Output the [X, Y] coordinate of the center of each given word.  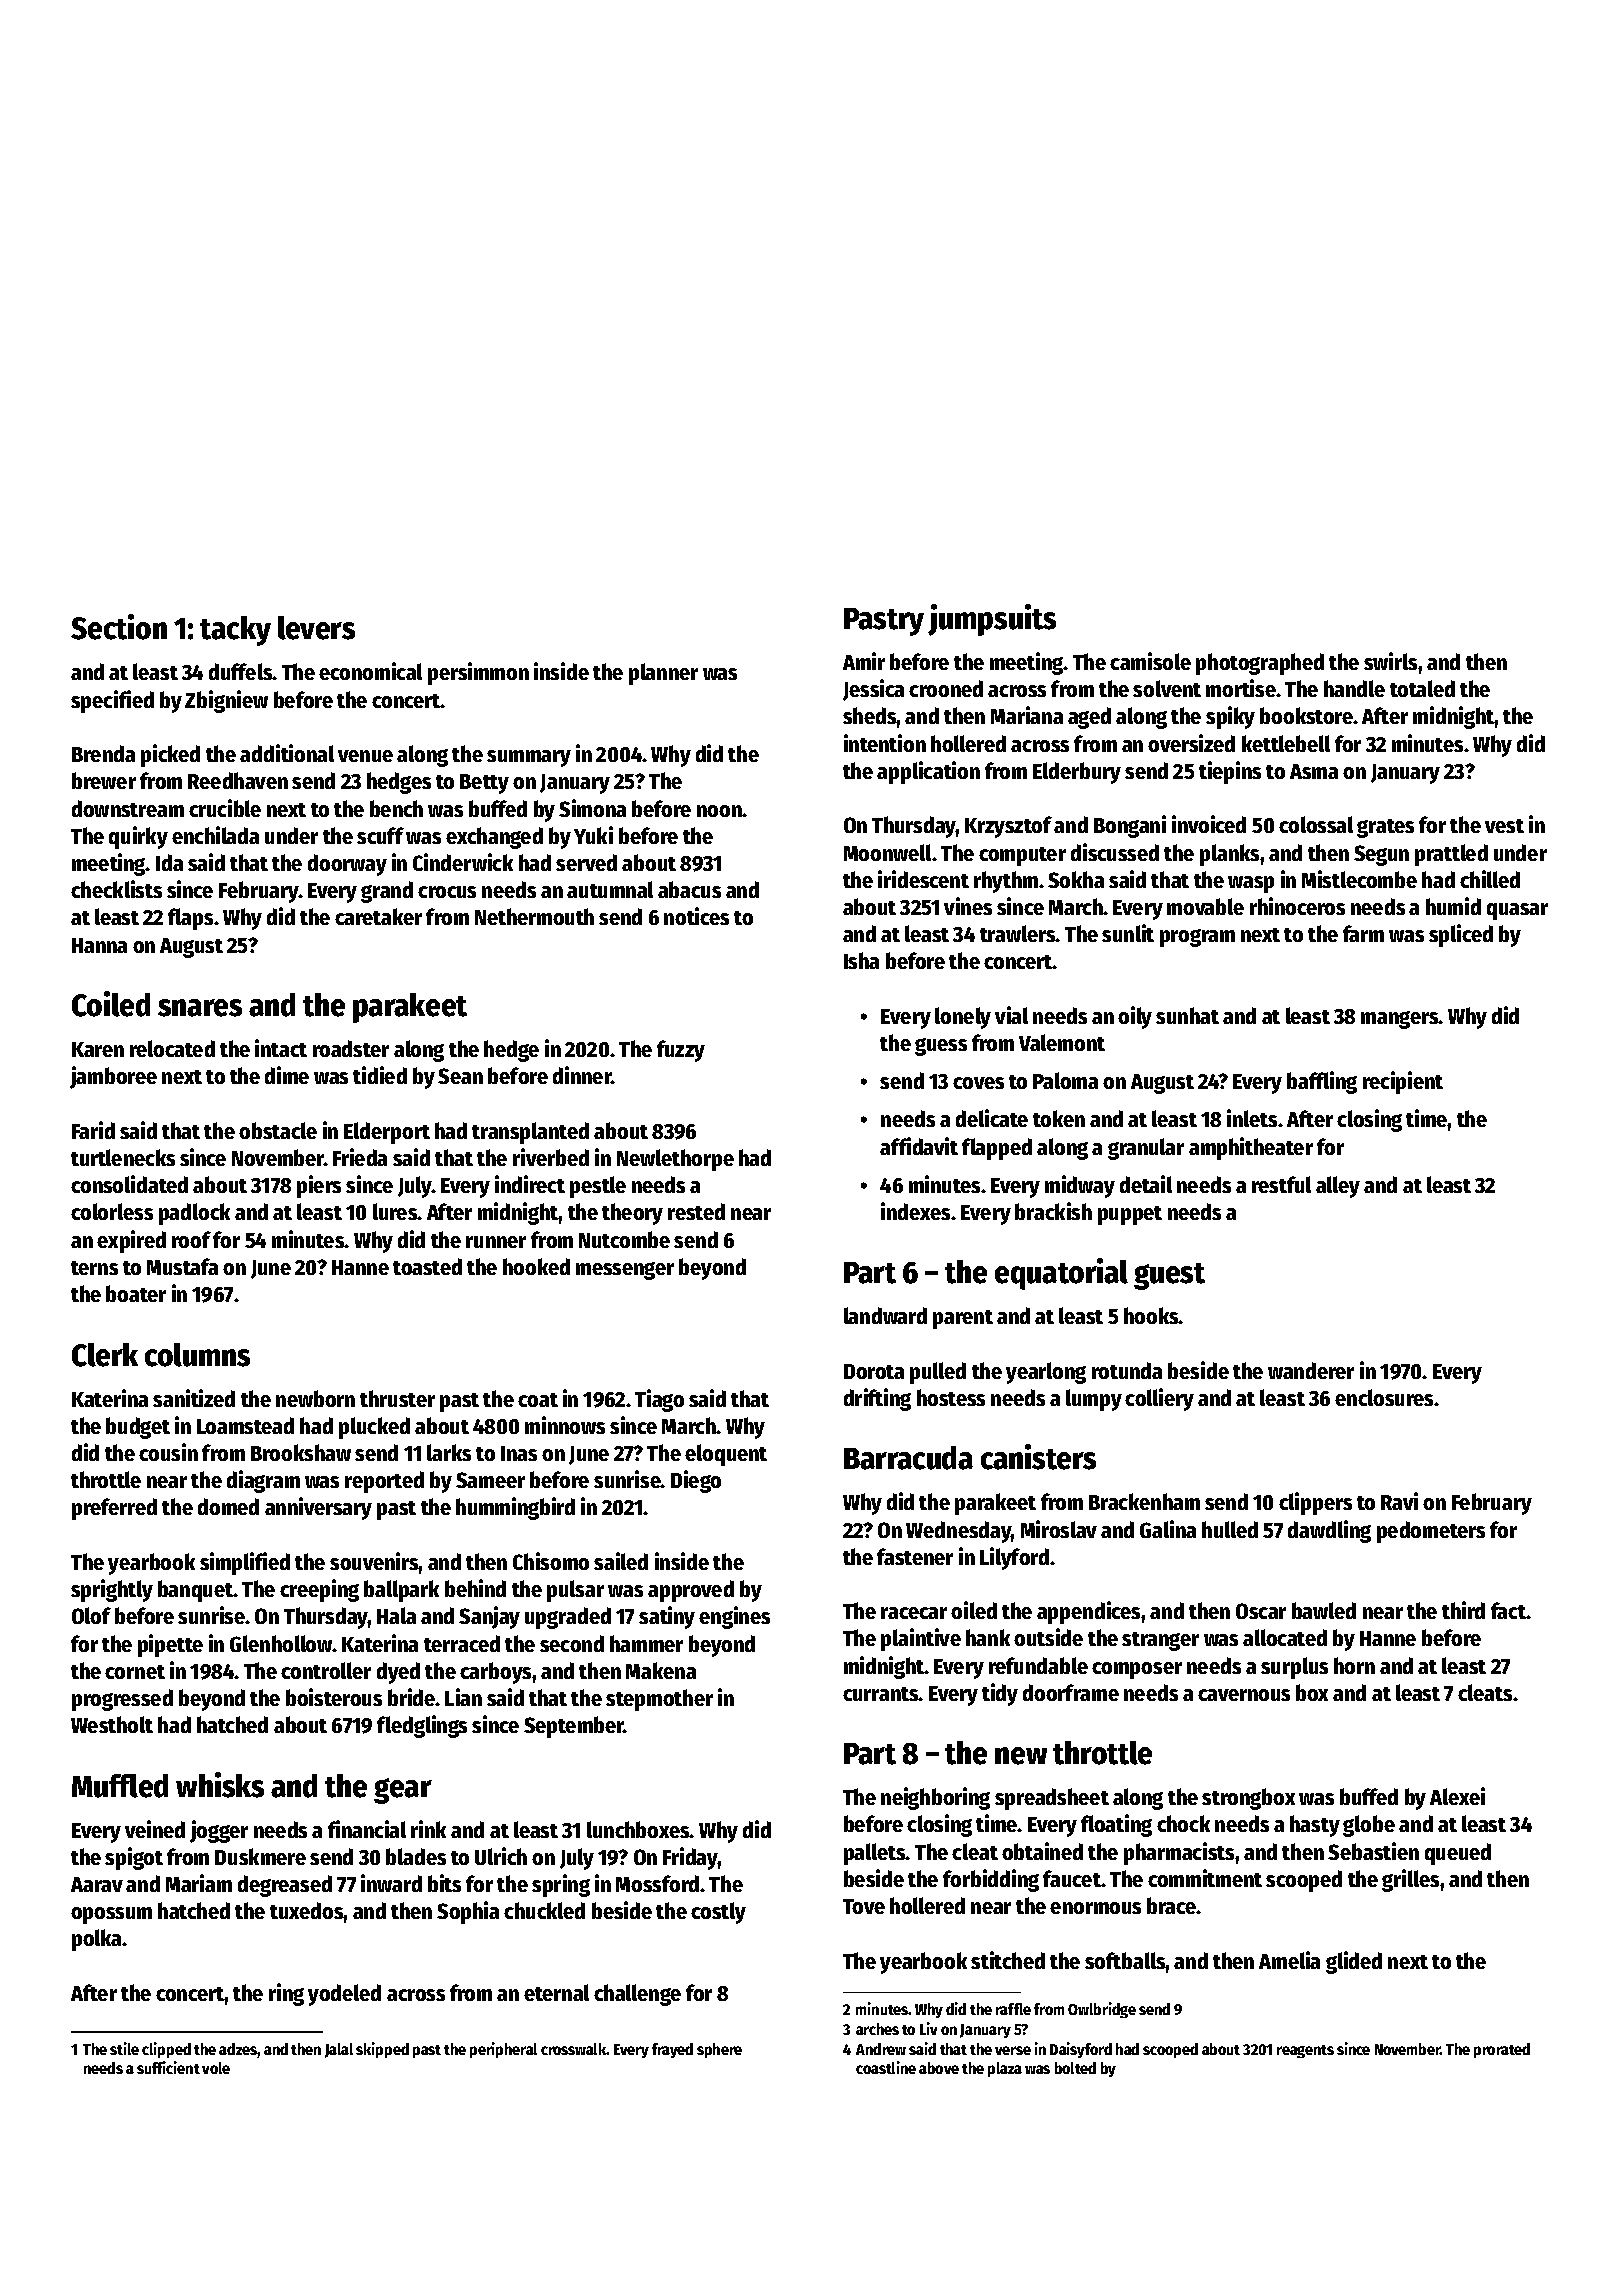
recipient [1403, 1082]
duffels [241, 671]
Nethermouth [534, 916]
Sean [460, 1076]
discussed [1115, 852]
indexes [916, 1211]
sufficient [168, 2067]
